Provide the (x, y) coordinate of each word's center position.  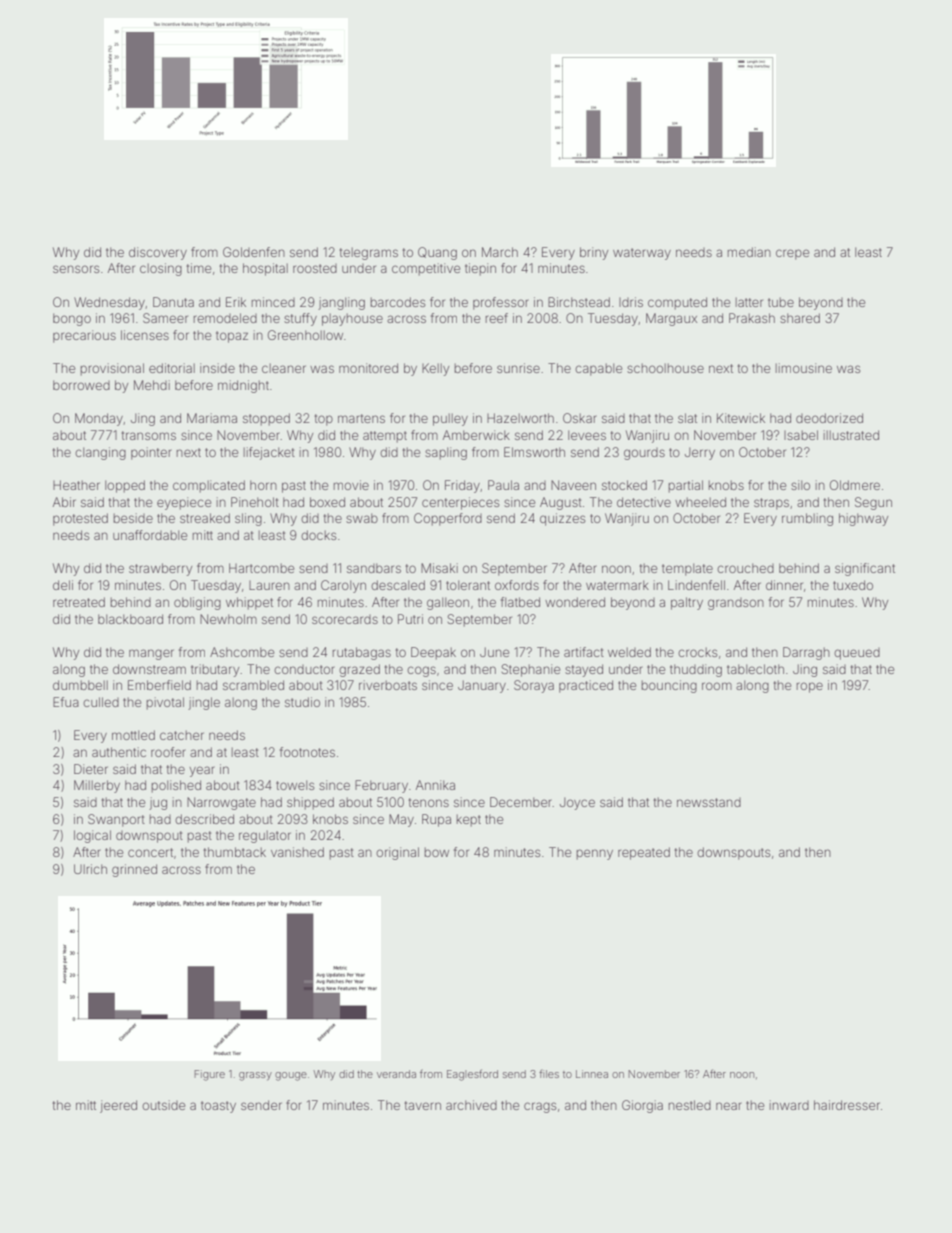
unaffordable (150, 535)
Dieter (91, 769)
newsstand (709, 802)
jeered (118, 1106)
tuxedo (853, 585)
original (397, 853)
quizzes (562, 519)
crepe (792, 254)
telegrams (369, 253)
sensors (76, 269)
